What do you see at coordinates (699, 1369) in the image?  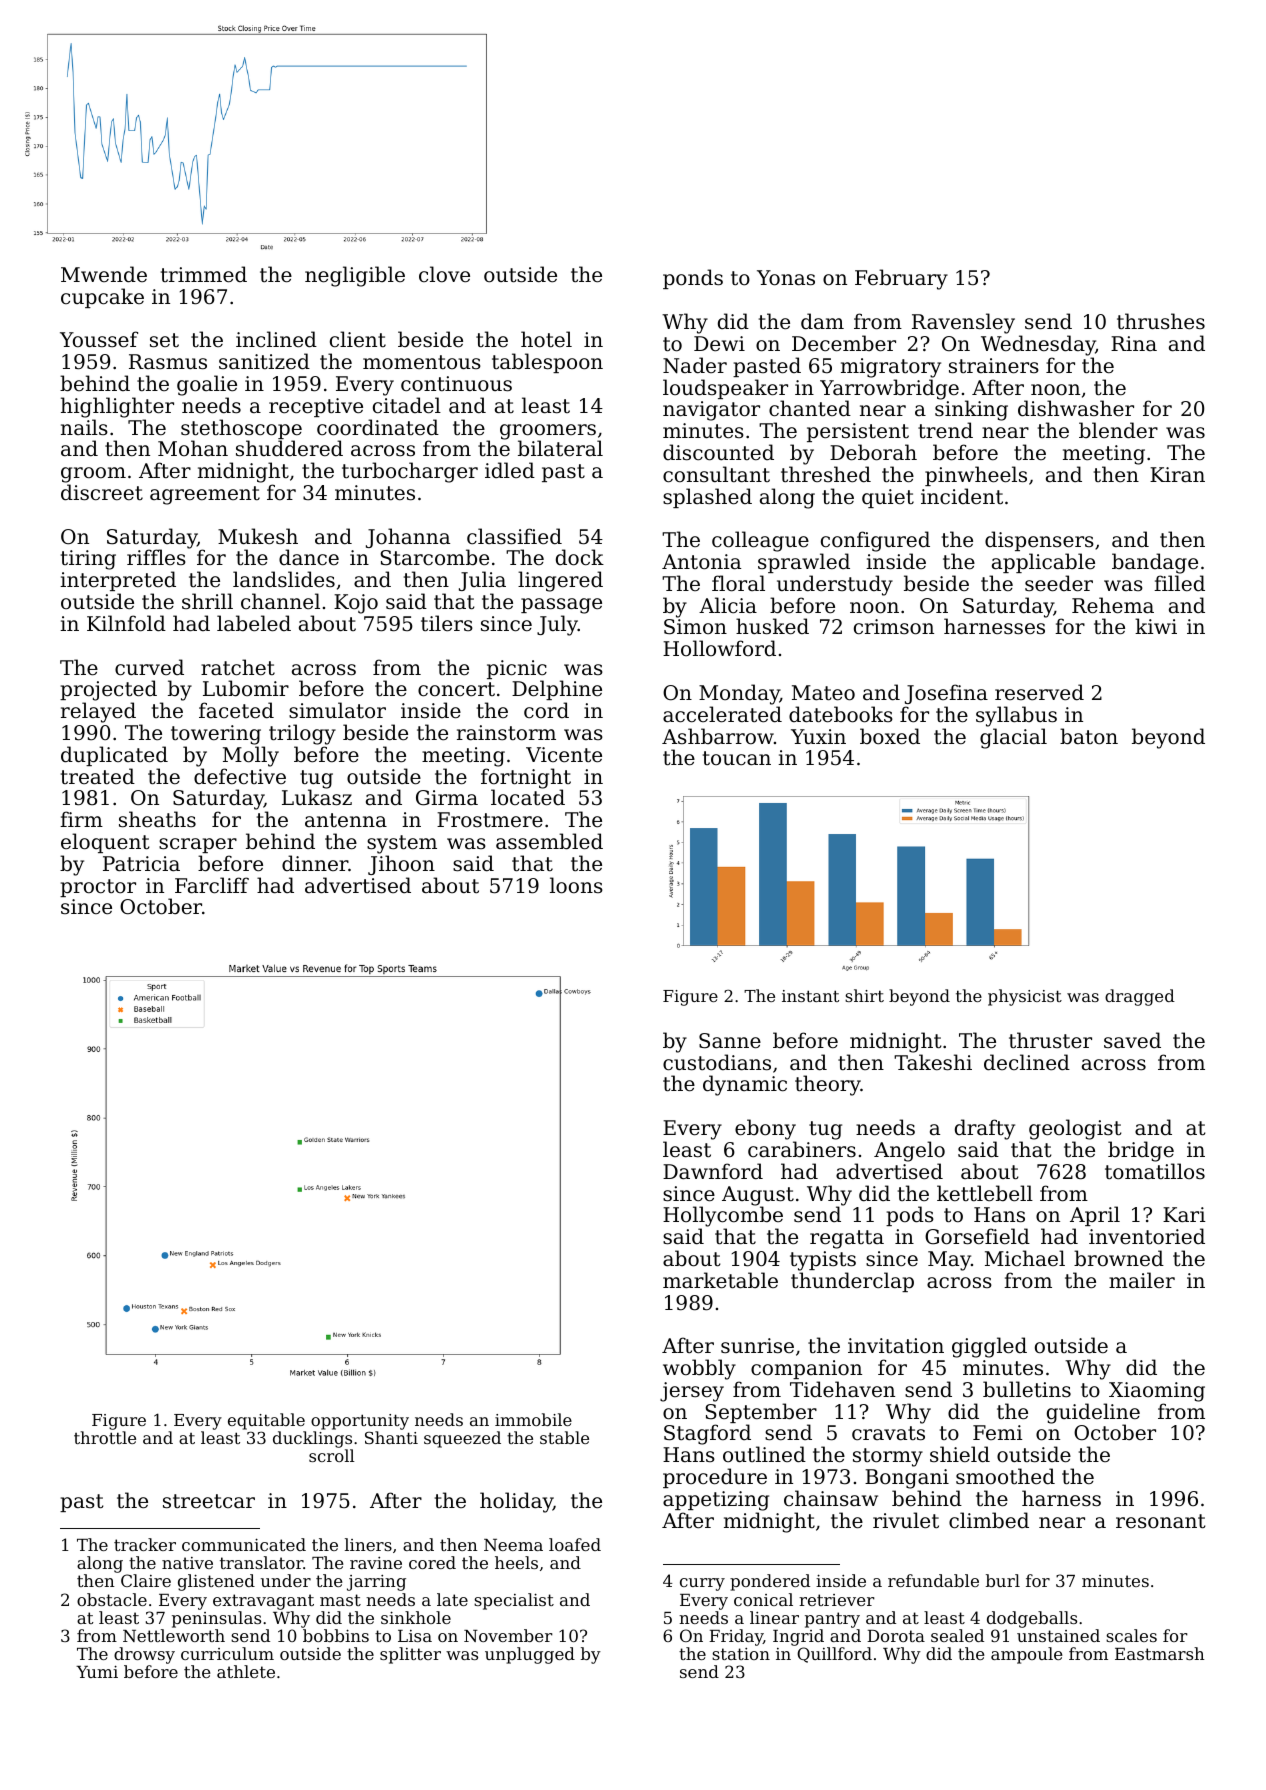 I see `wobbly` at bounding box center [699, 1369].
